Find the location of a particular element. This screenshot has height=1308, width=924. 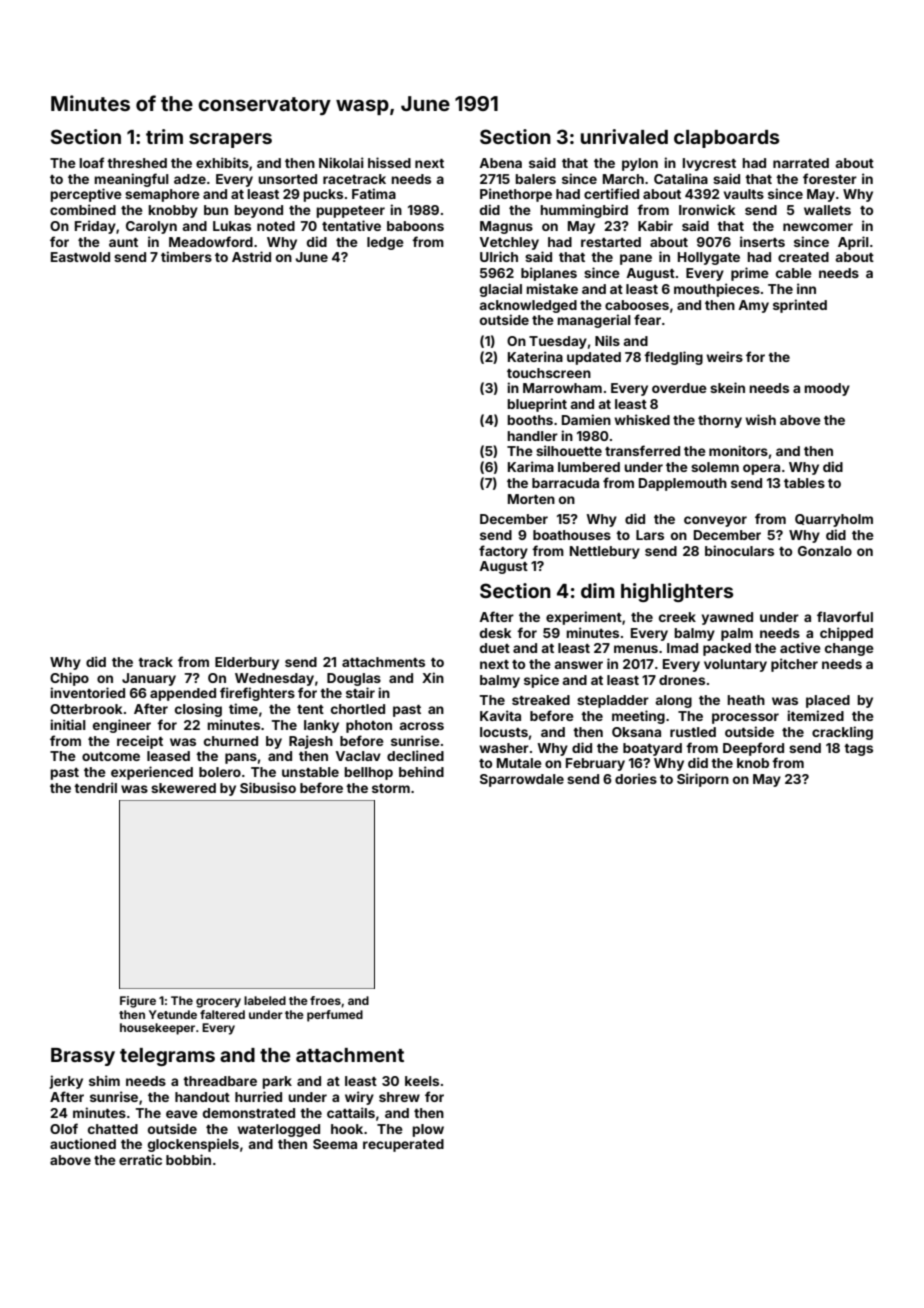

tags is located at coordinates (858, 750).
